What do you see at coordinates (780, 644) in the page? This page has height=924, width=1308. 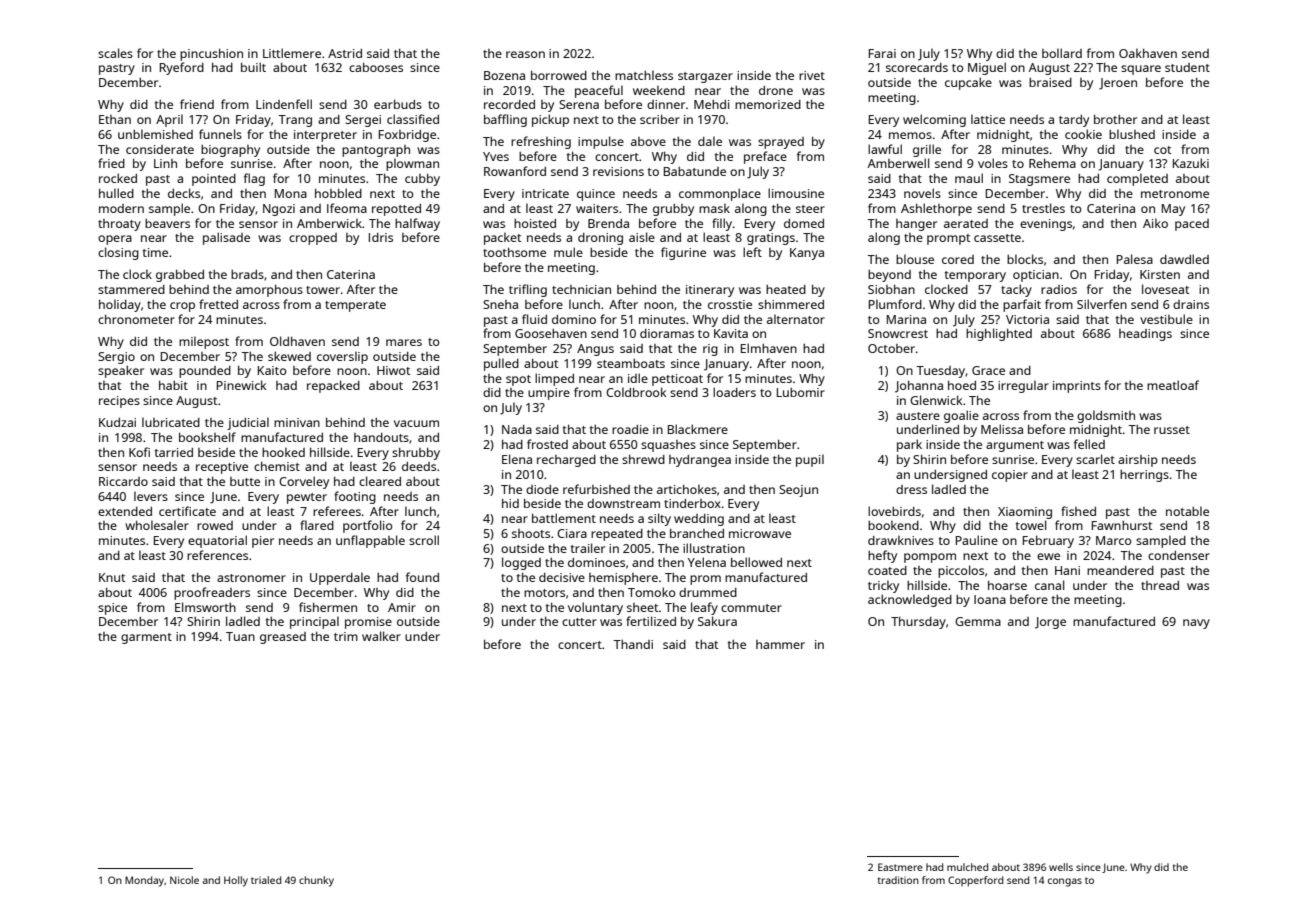 I see `hammer` at bounding box center [780, 644].
